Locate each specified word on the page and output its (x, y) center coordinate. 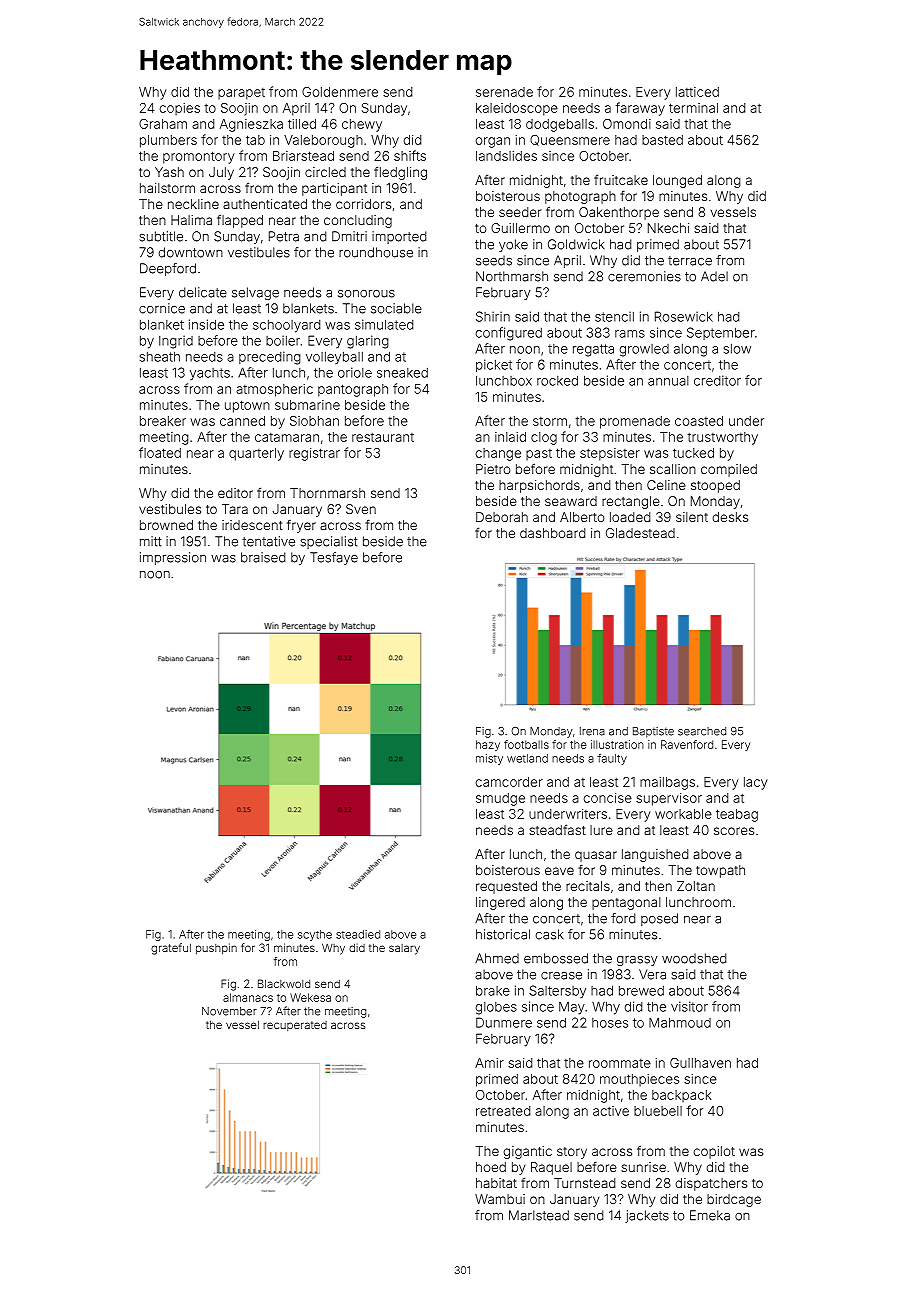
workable (683, 814)
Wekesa (310, 997)
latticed (697, 92)
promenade (635, 422)
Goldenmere (340, 92)
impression (173, 558)
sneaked (402, 373)
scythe (315, 935)
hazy (488, 745)
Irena (592, 731)
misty (489, 759)
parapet (241, 94)
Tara (235, 509)
